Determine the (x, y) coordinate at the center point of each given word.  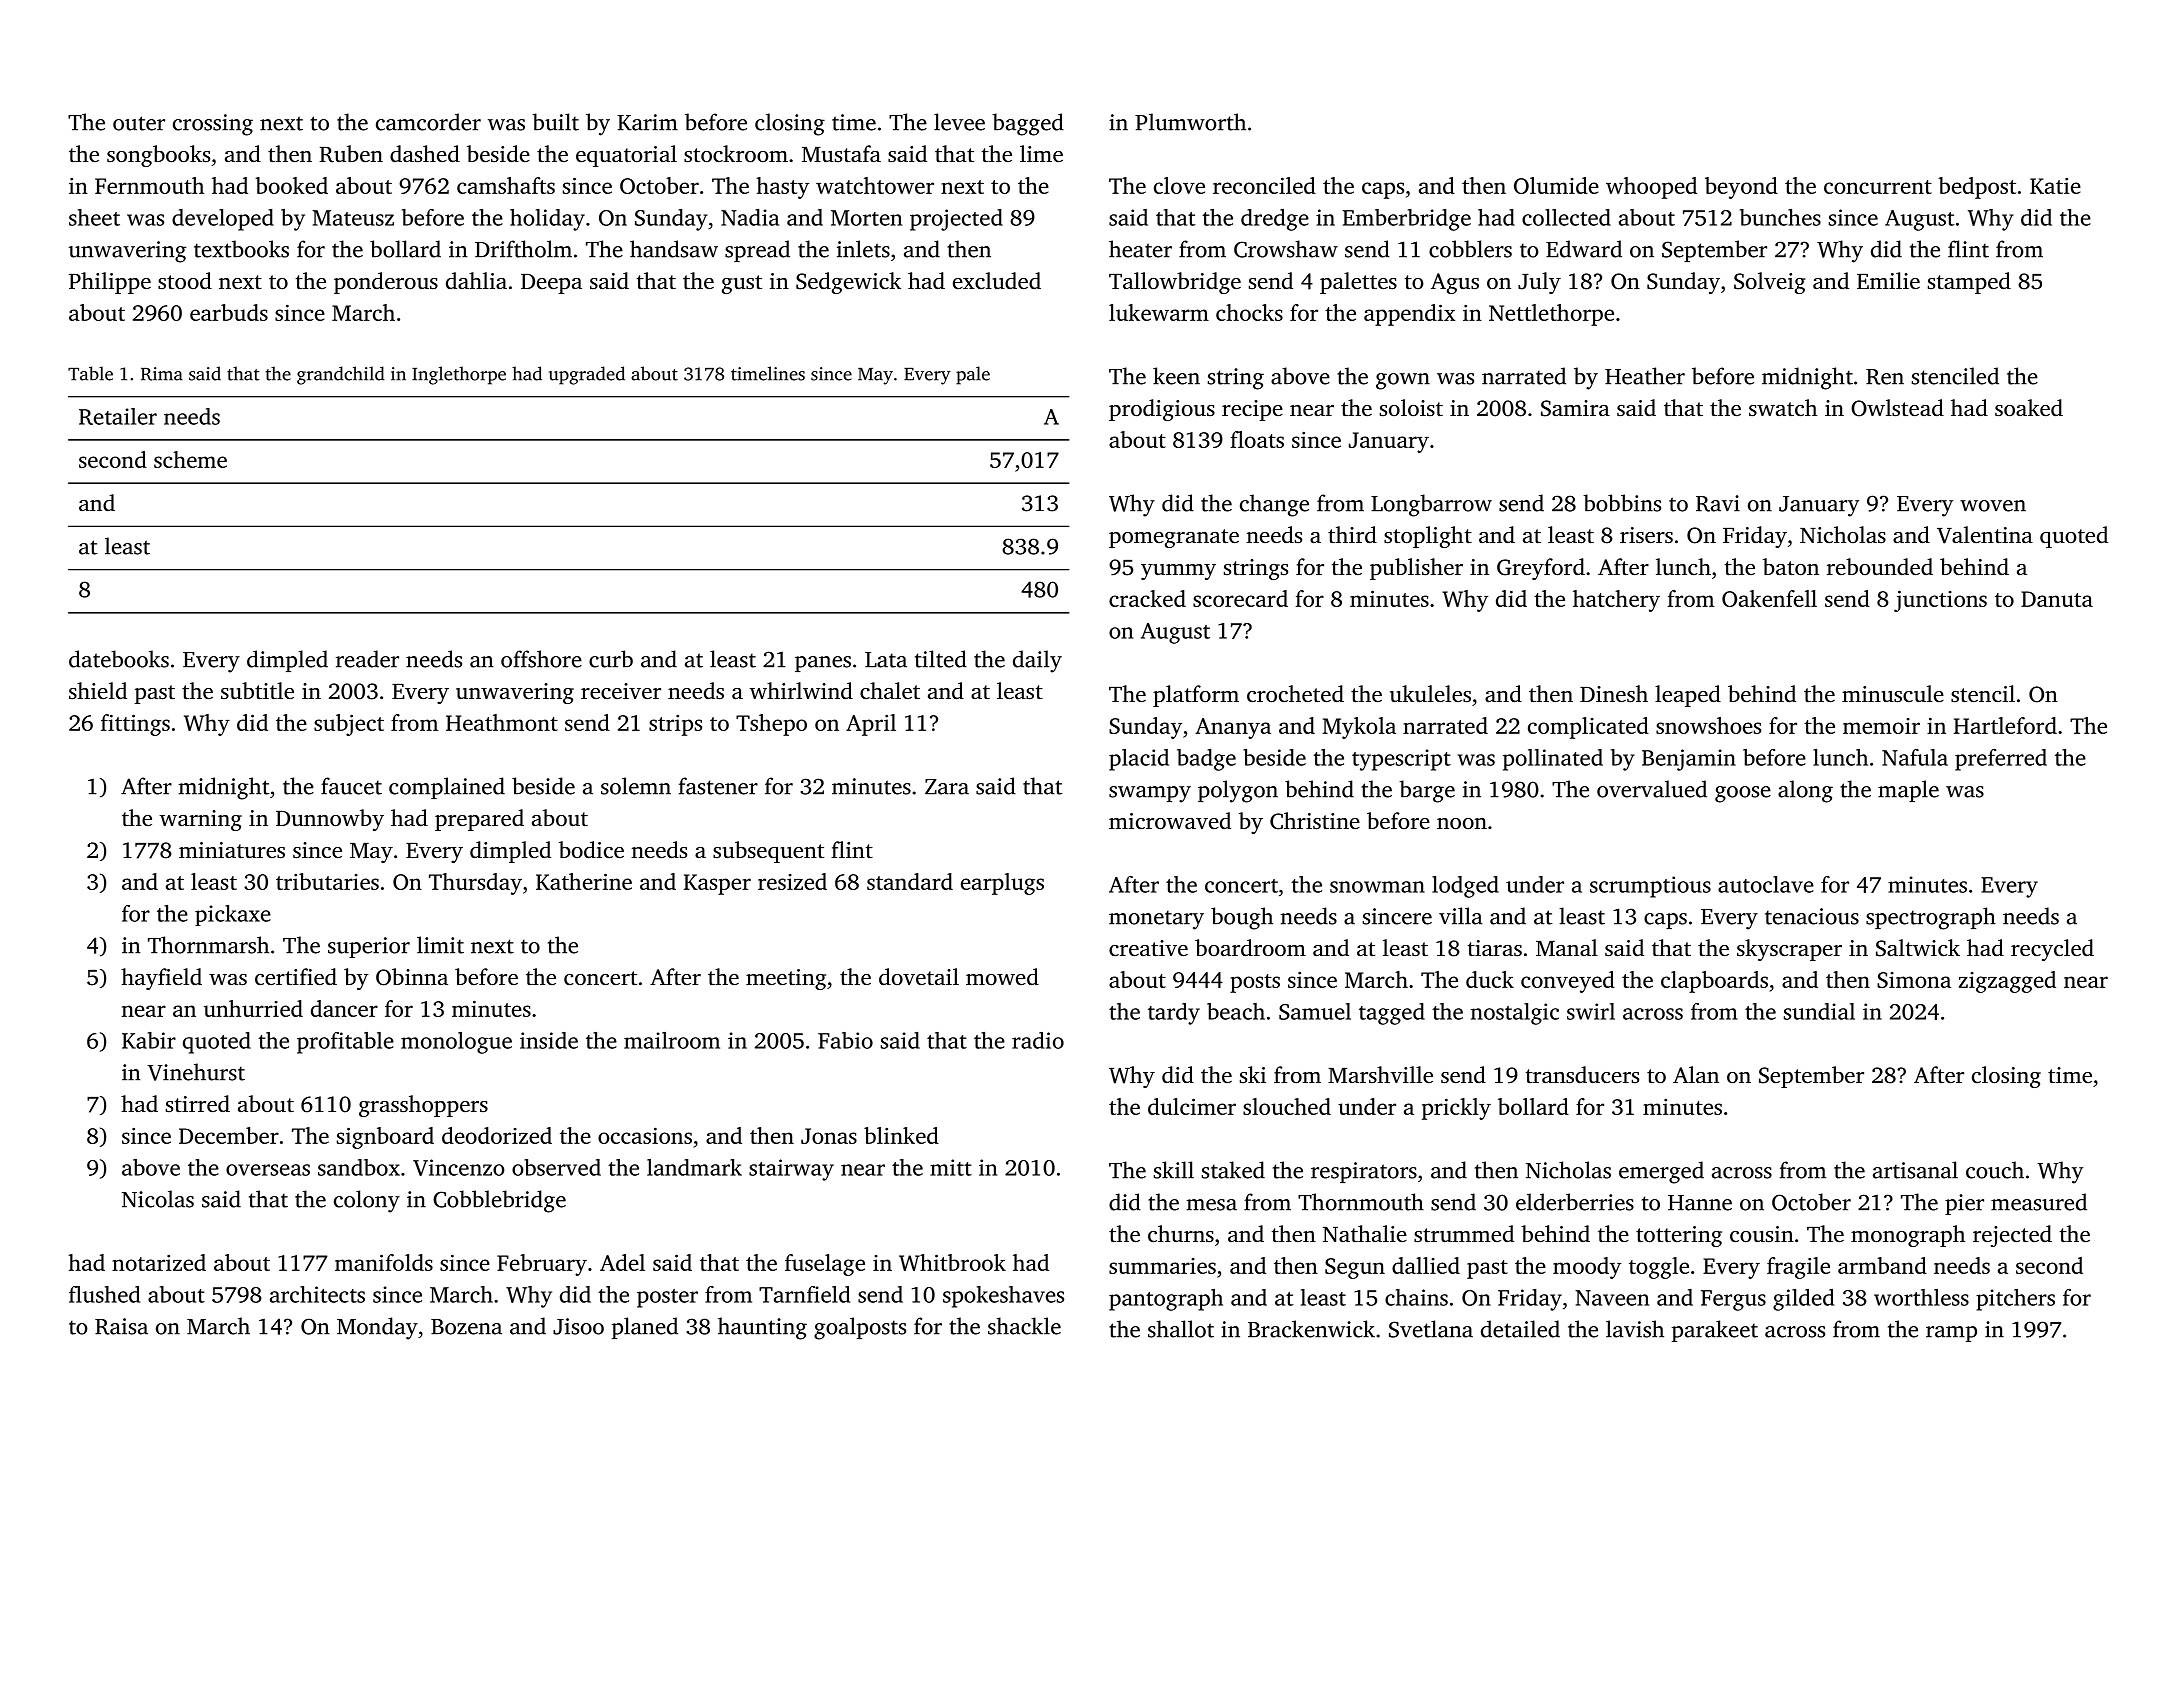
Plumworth (1190, 122)
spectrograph (1931, 918)
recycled (2052, 950)
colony (367, 1201)
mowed (1002, 977)
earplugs (1002, 884)
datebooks (119, 659)
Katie (2055, 186)
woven (1993, 506)
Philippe (110, 283)
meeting (786, 979)
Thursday (475, 884)
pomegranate (1174, 538)
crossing (213, 125)
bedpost (1977, 188)
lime (1041, 154)
